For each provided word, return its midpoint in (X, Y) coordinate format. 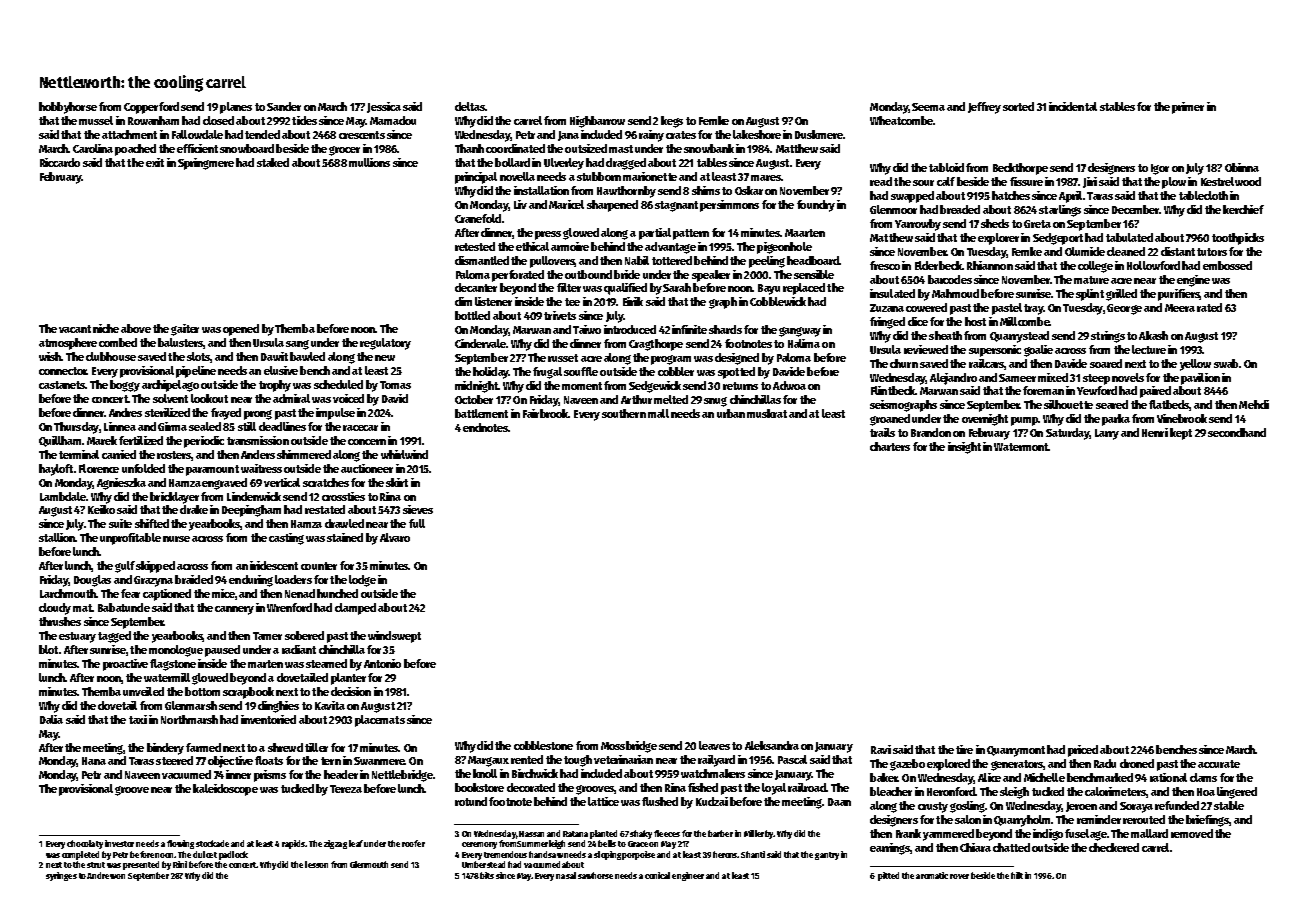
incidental (1073, 106)
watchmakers (713, 773)
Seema (928, 107)
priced (1083, 751)
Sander (284, 106)
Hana (94, 761)
